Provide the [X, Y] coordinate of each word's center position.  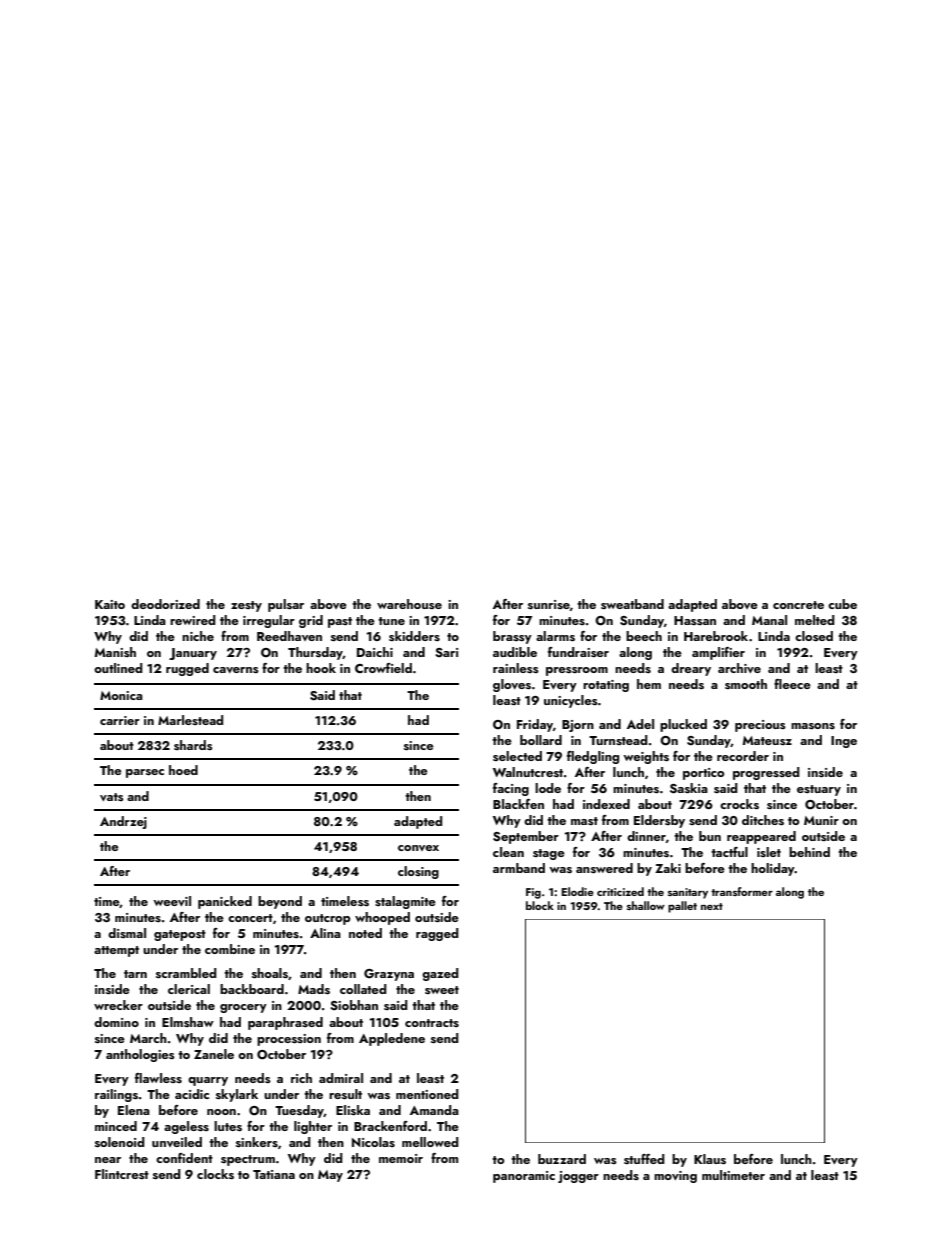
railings [116, 1095]
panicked [225, 902]
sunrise [549, 604]
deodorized [165, 604]
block [540, 905]
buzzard [562, 1159]
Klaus [710, 1159]
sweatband [632, 604]
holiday [773, 869]
